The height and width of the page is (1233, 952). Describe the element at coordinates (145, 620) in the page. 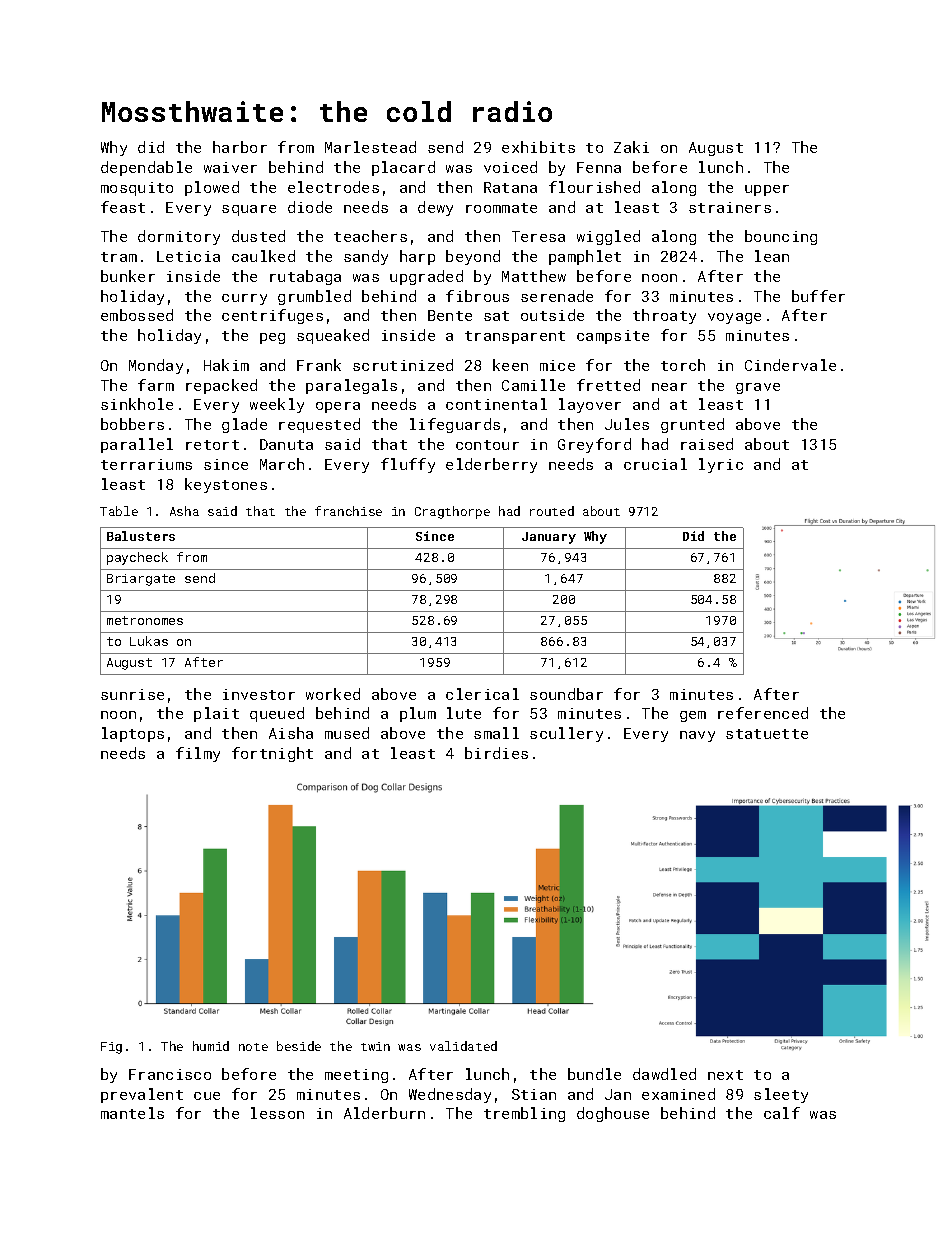

I see `metronomes` at that location.
